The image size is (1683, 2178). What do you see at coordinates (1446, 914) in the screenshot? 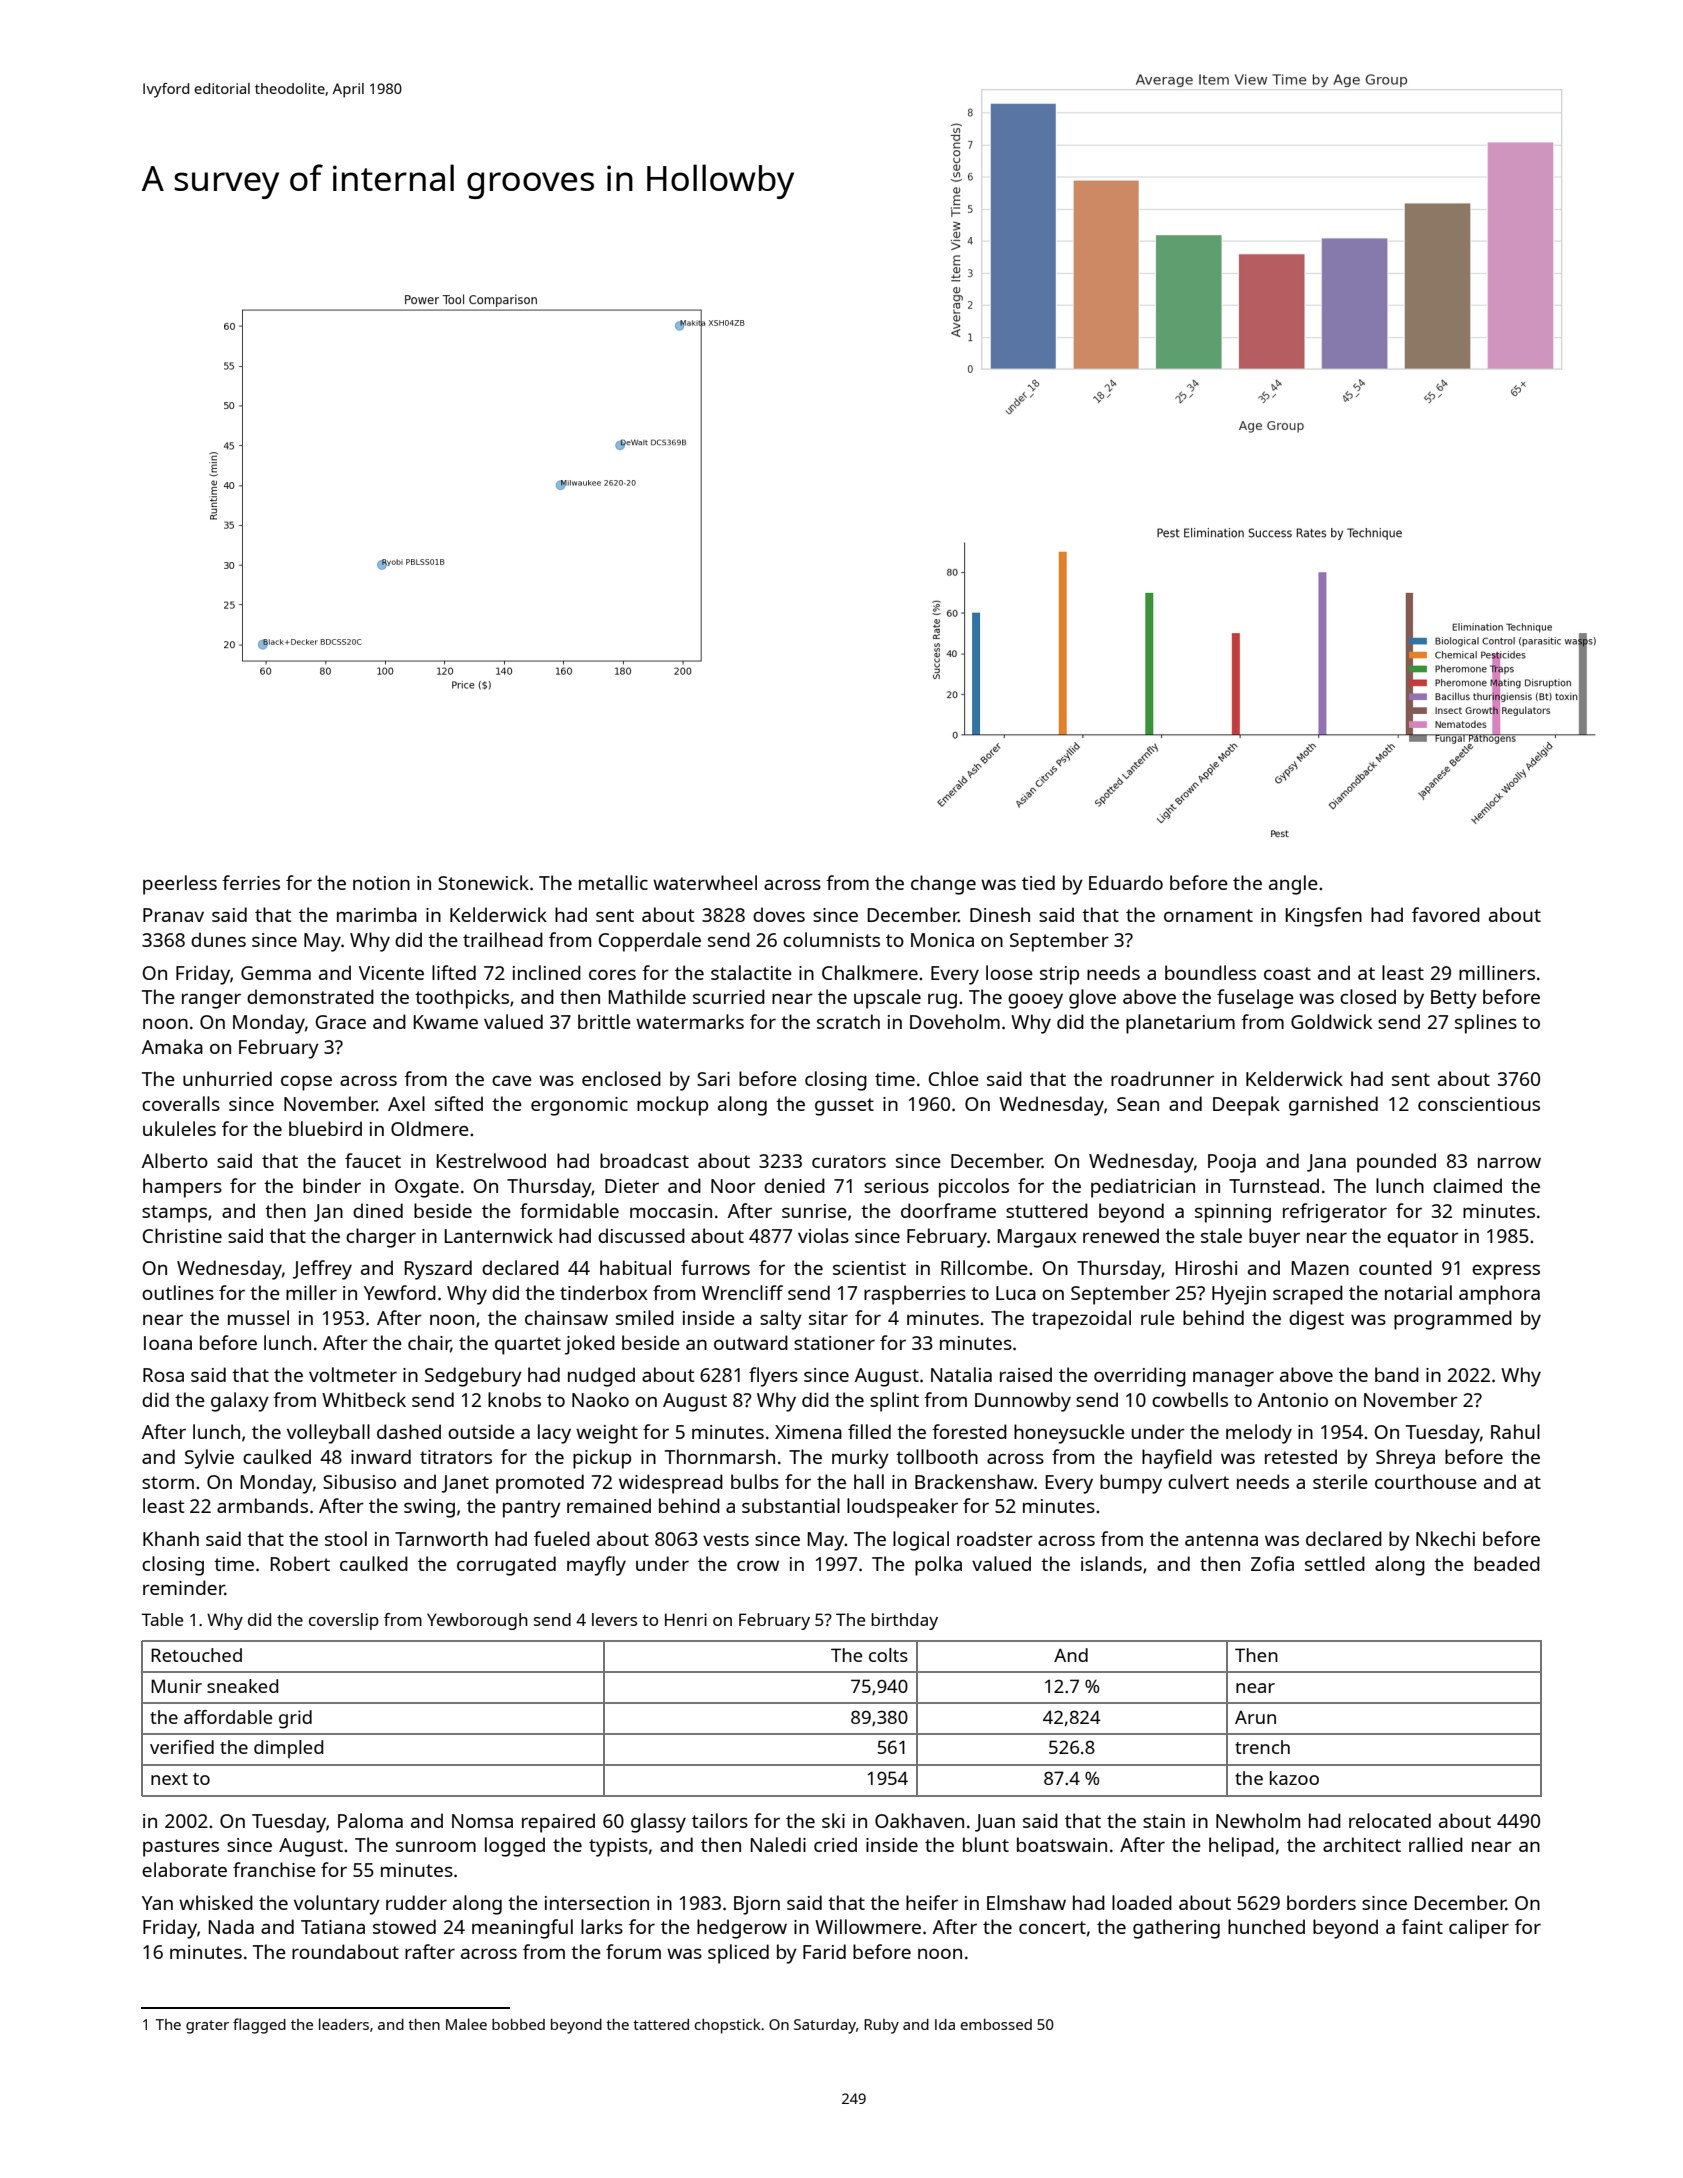
I see `favored` at bounding box center [1446, 914].
